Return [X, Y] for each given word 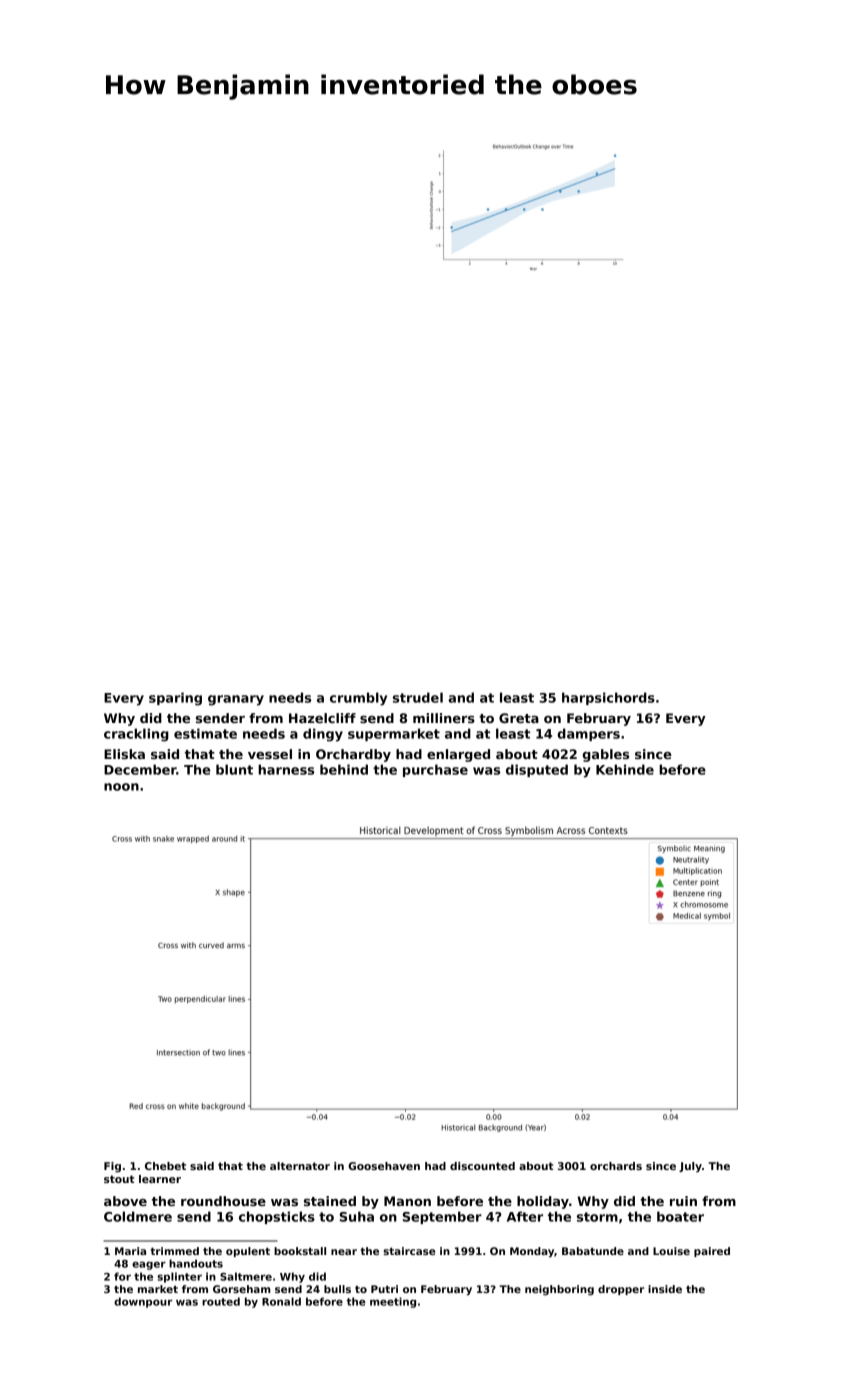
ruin [683, 1201]
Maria [130, 1251]
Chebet [165, 1166]
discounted [482, 1166]
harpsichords [608, 698]
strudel [418, 697]
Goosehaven [384, 1166]
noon [121, 787]
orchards [616, 1166]
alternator [300, 1166]
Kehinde [625, 769]
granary [236, 700]
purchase [435, 770]
